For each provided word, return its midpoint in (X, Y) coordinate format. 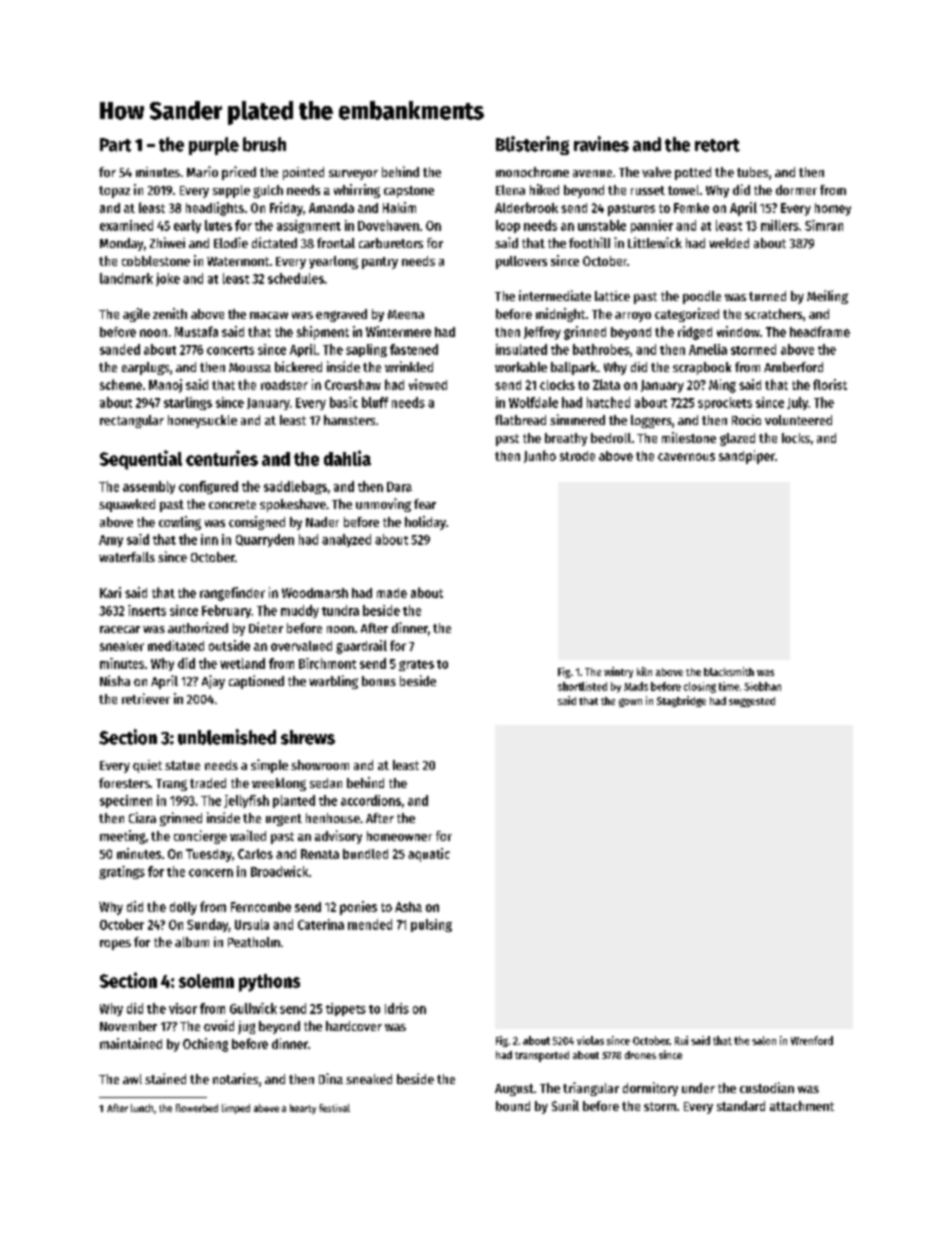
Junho (540, 456)
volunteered (798, 420)
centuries (222, 458)
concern (211, 873)
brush (264, 144)
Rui (681, 1040)
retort (717, 145)
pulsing (431, 925)
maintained (131, 1043)
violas (590, 1040)
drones (640, 1055)
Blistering (532, 145)
